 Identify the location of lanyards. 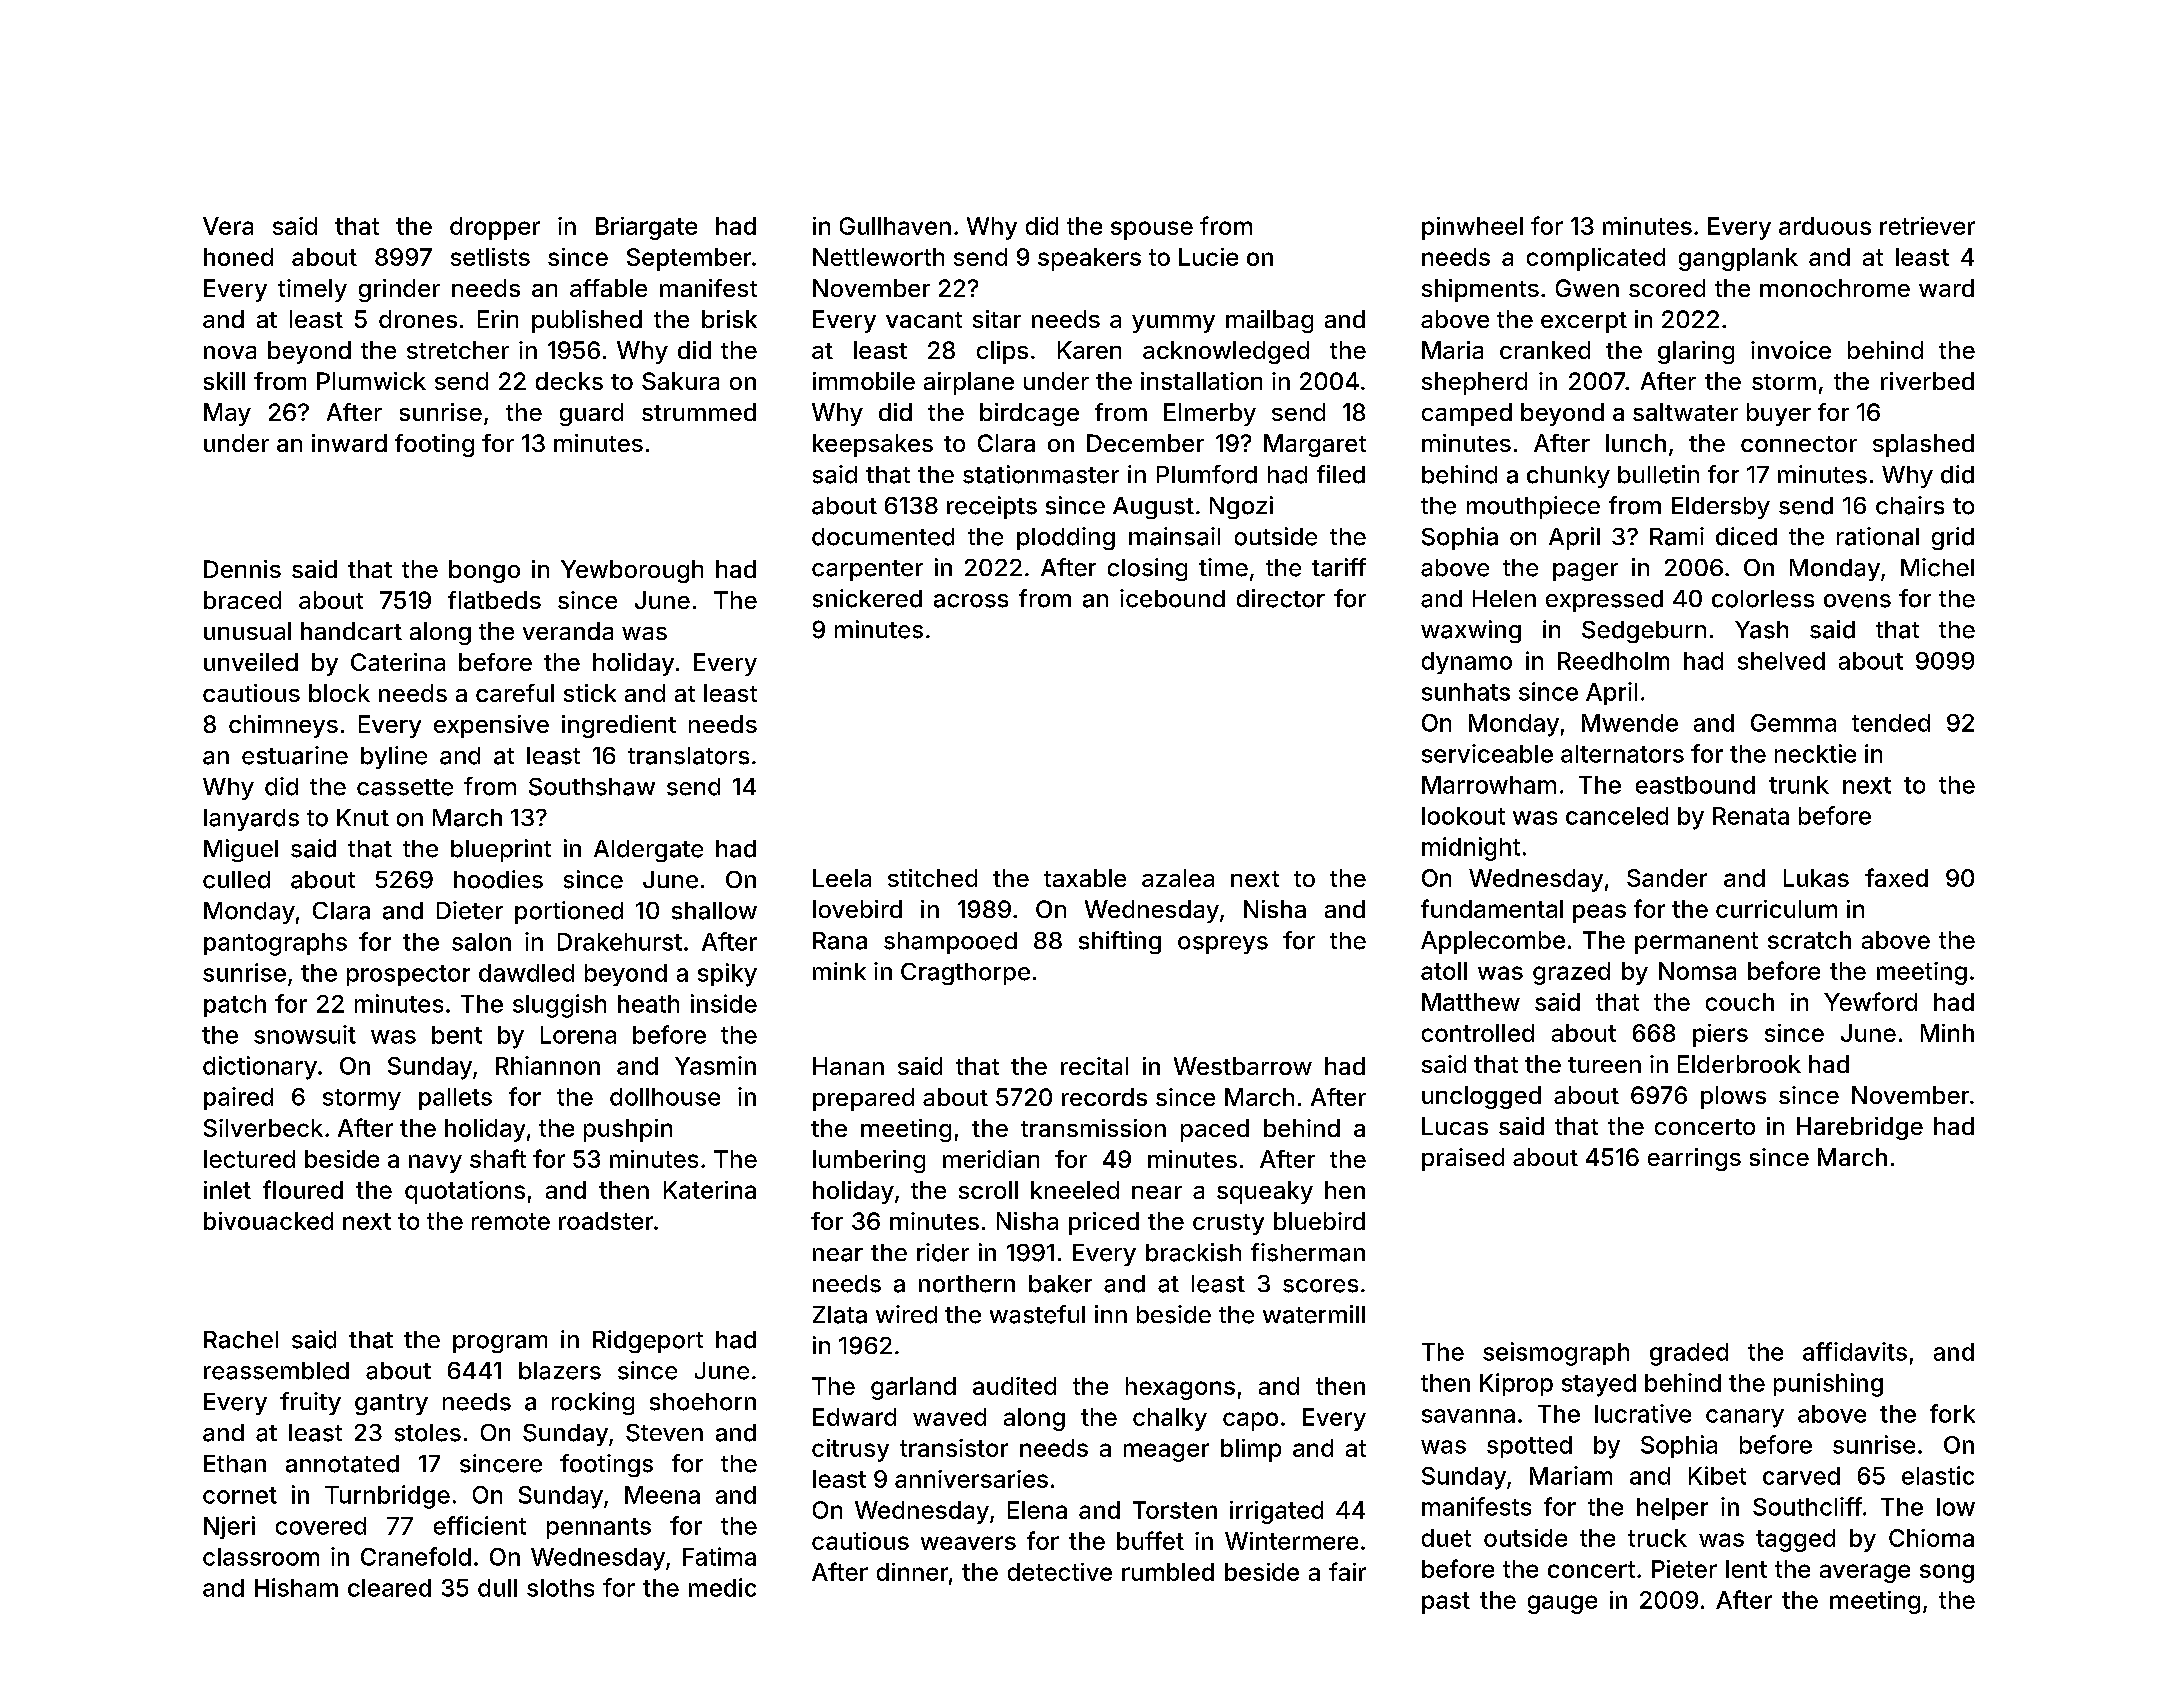
(251, 820).
